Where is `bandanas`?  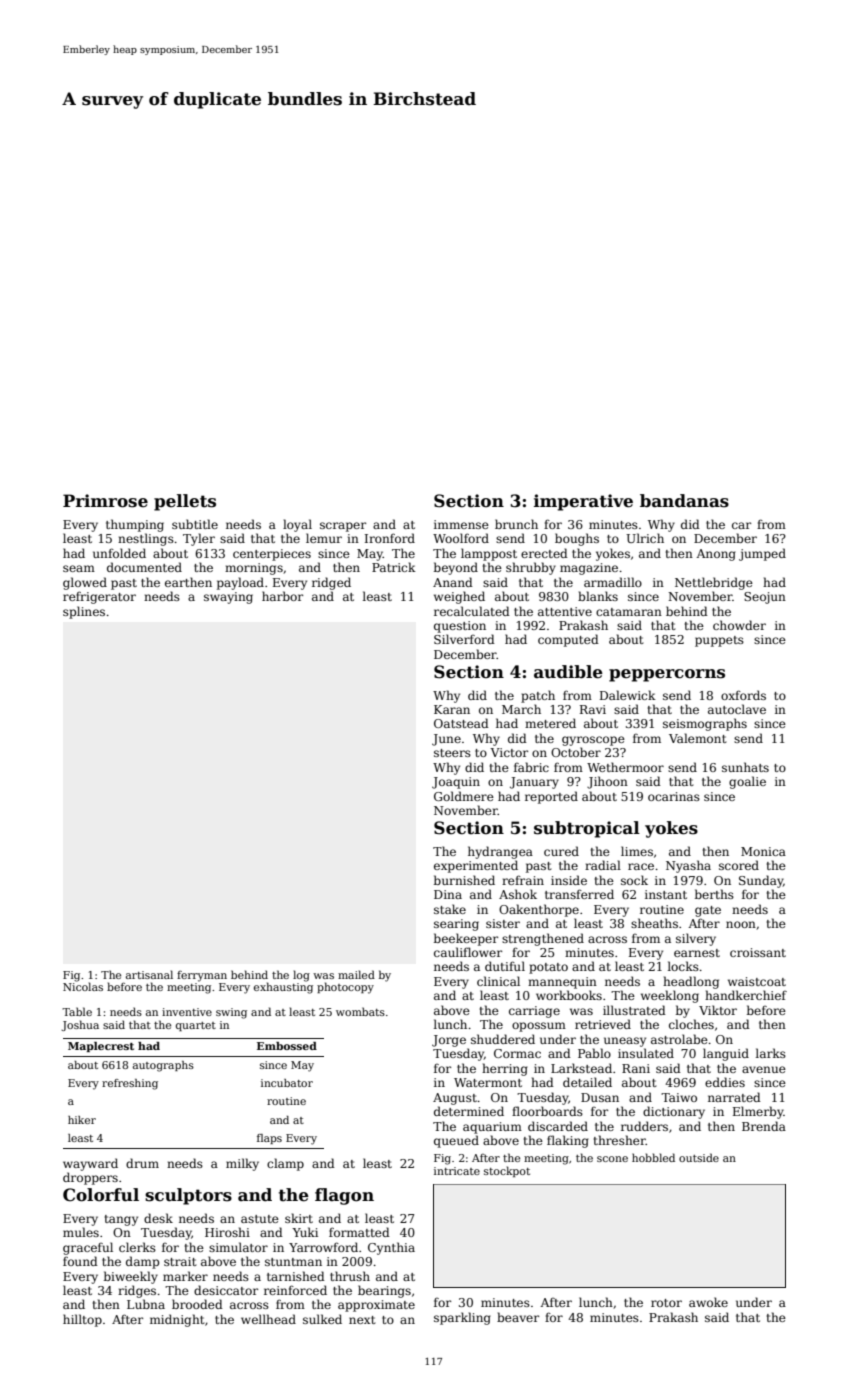 bandanas is located at coordinates (684, 501).
